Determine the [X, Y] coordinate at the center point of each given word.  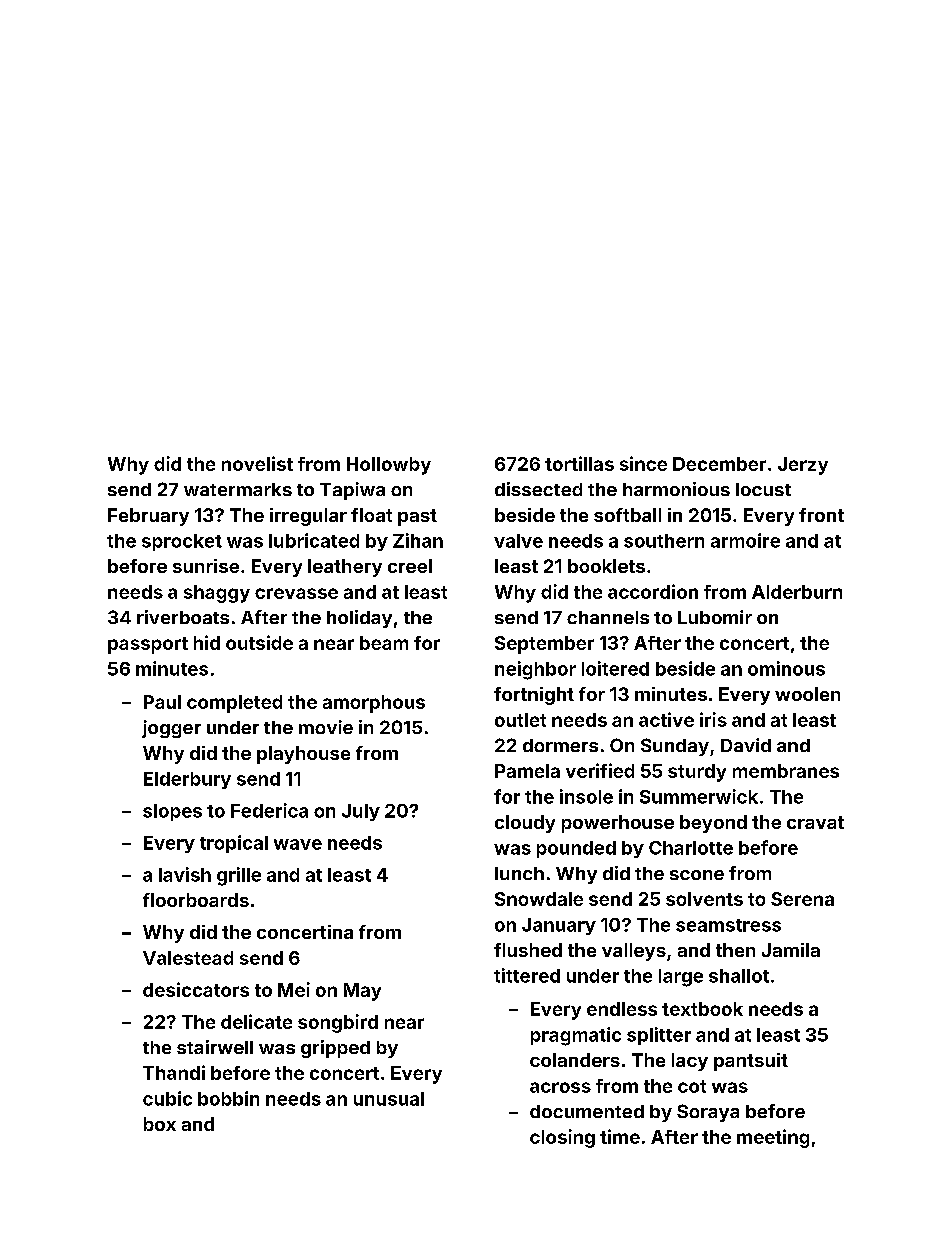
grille [239, 876]
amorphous [374, 704]
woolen [807, 694]
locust [763, 489]
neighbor [535, 670]
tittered [527, 975]
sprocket [182, 542]
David [746, 745]
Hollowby [389, 466]
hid [207, 642]
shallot [739, 976]
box [160, 1124]
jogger [171, 729]
